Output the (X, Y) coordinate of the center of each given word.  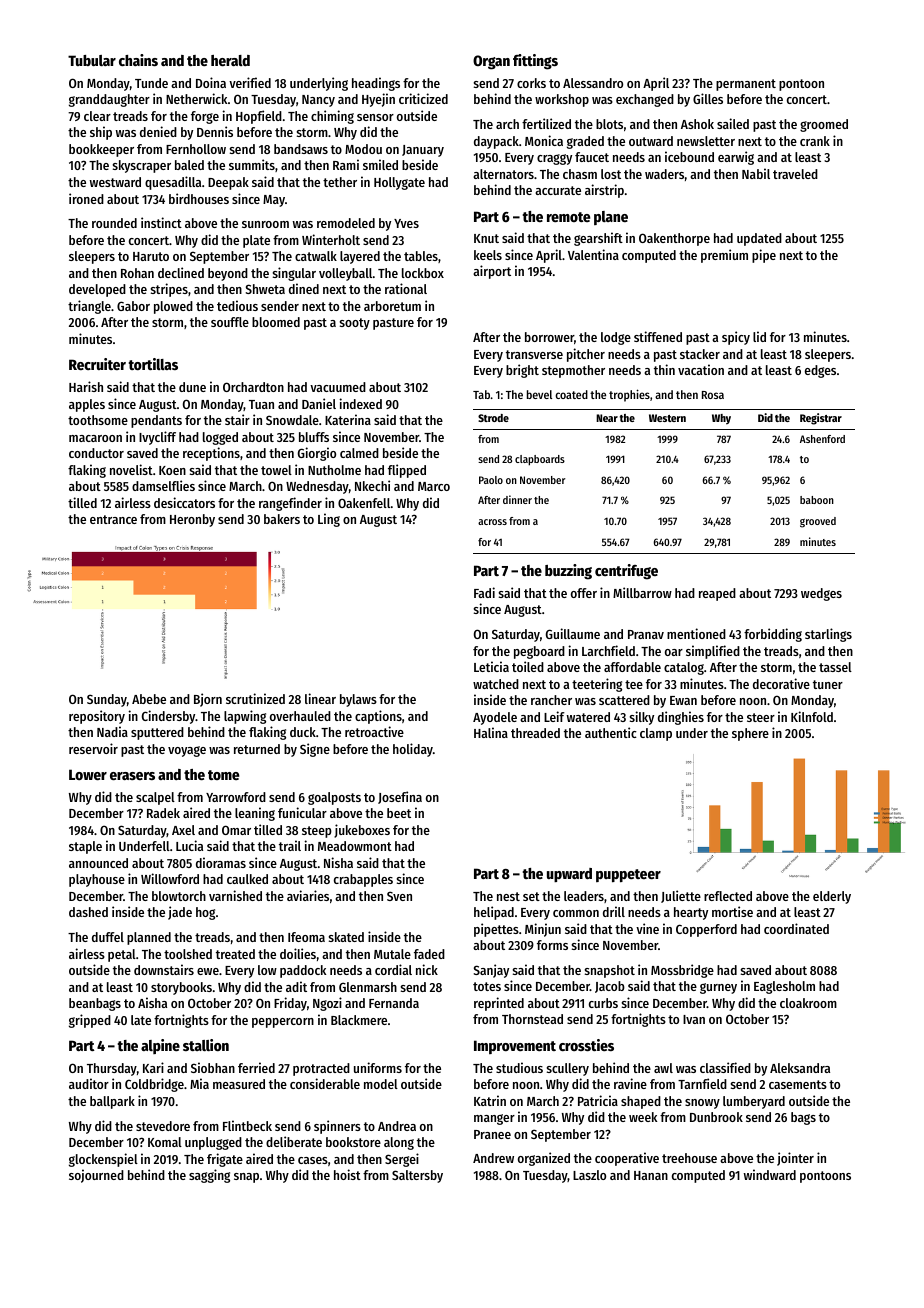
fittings (535, 62)
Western (667, 418)
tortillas (153, 364)
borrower (549, 337)
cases (313, 1160)
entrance (113, 519)
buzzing (568, 572)
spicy (736, 338)
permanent (746, 85)
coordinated (796, 928)
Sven (399, 896)
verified (250, 82)
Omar (236, 830)
